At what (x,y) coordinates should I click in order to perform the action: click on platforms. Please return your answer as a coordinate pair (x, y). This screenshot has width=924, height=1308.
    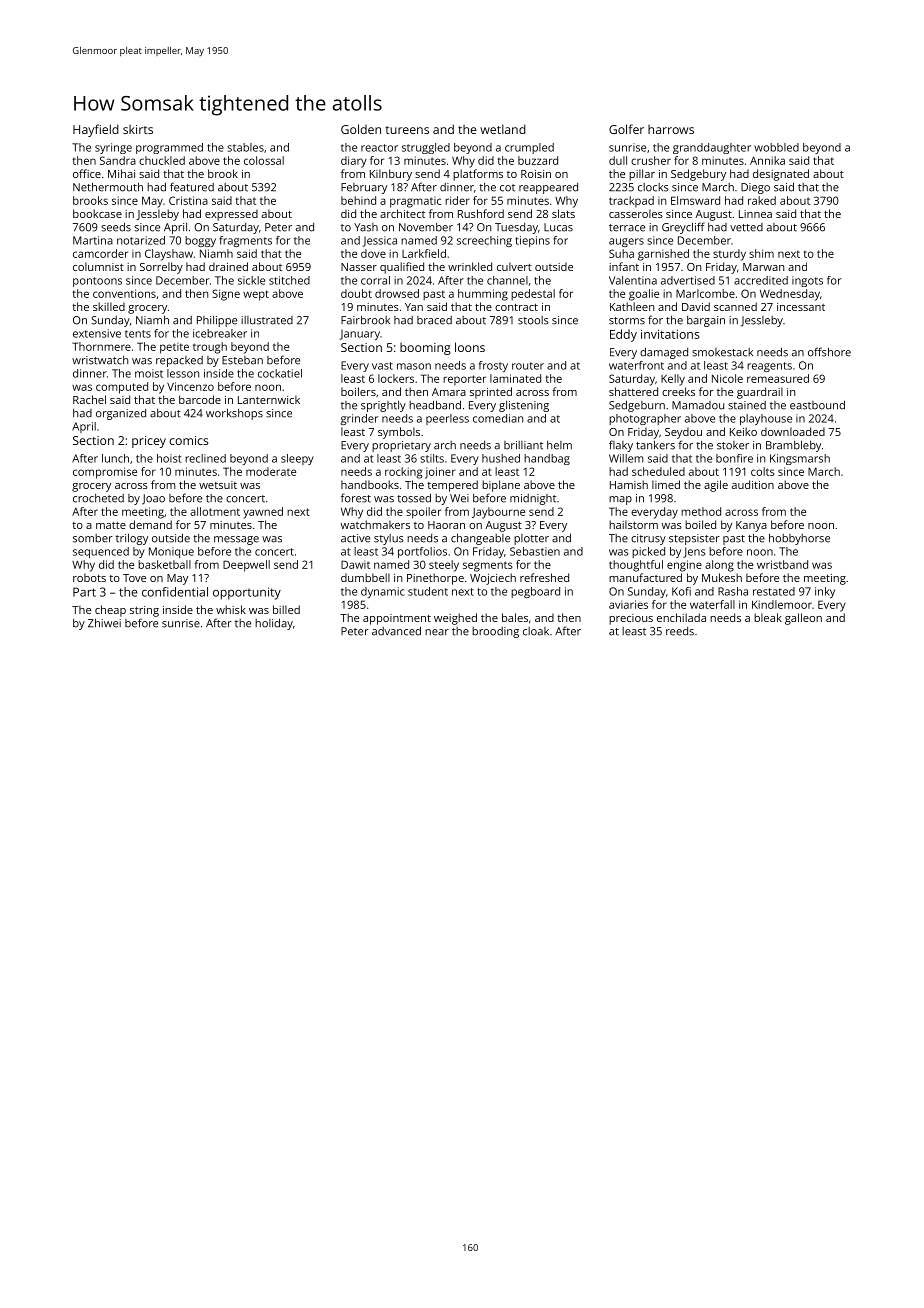
    Looking at the image, I should click on (478, 175).
